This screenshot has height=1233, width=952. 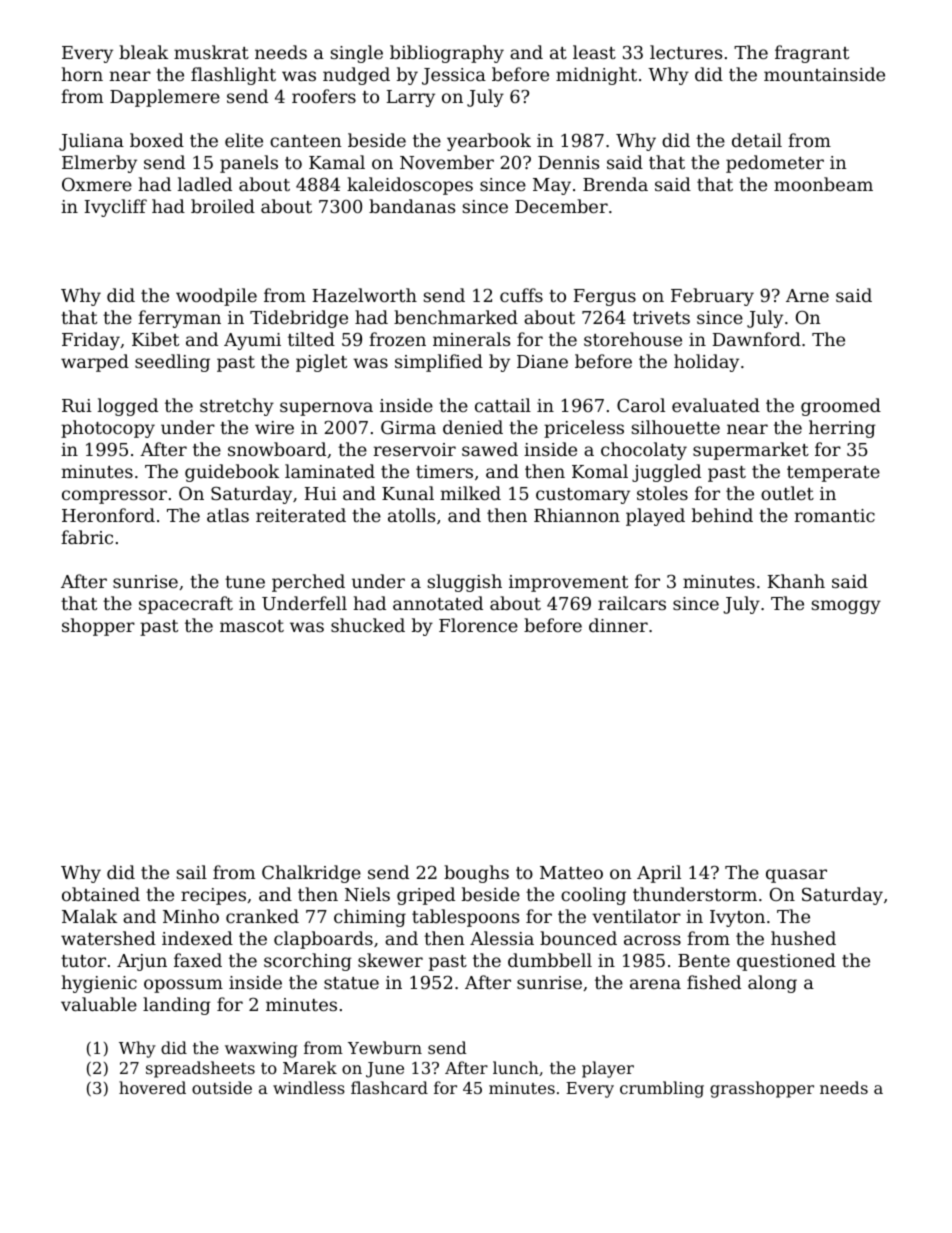 What do you see at coordinates (600, 471) in the screenshot?
I see `Komal` at bounding box center [600, 471].
